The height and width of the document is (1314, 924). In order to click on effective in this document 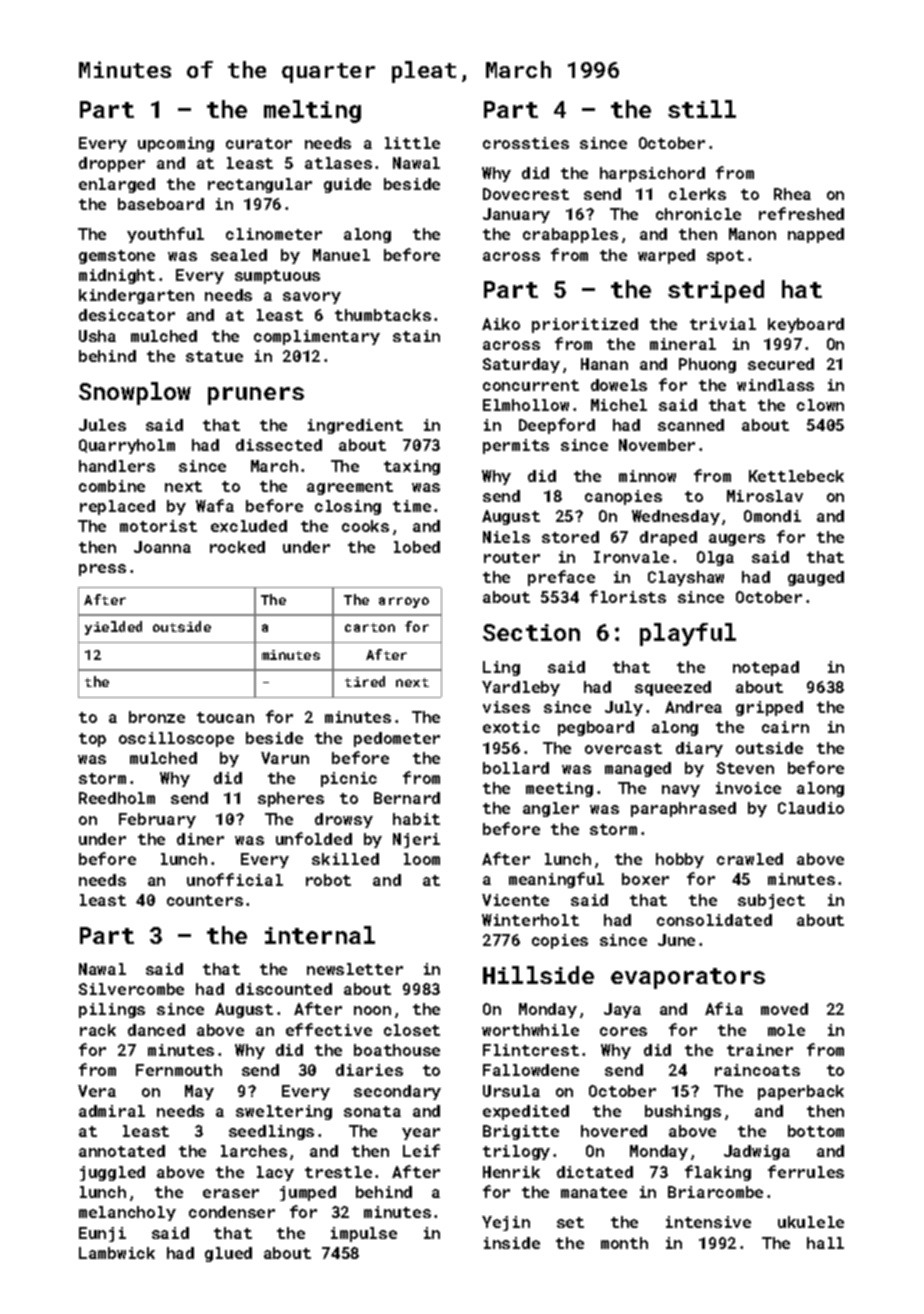, I will do `click(329, 1029)`.
